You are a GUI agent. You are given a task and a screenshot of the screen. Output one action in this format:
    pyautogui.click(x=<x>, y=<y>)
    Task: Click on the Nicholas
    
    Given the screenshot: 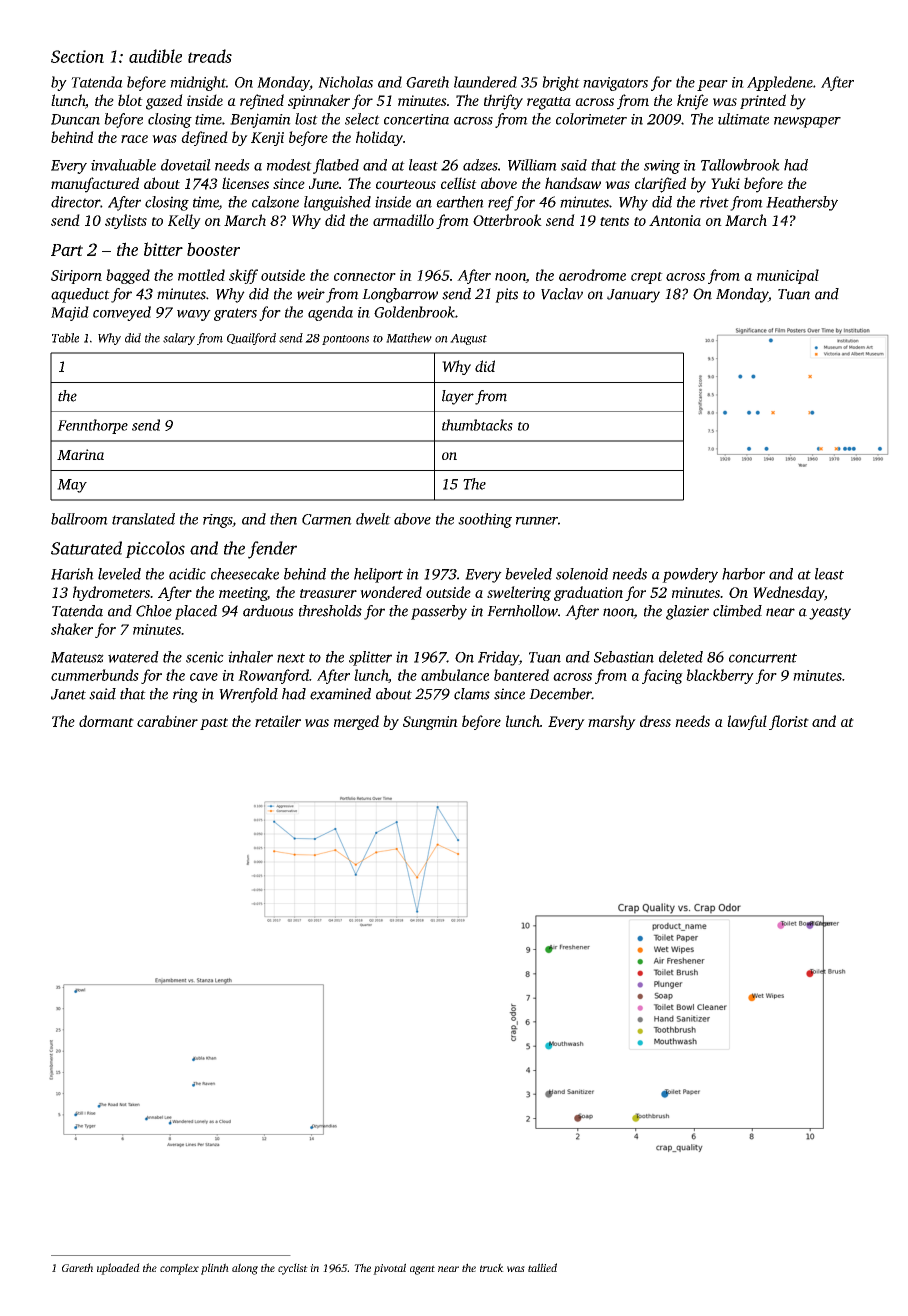 What is the action you would take?
    pyautogui.click(x=345, y=82)
